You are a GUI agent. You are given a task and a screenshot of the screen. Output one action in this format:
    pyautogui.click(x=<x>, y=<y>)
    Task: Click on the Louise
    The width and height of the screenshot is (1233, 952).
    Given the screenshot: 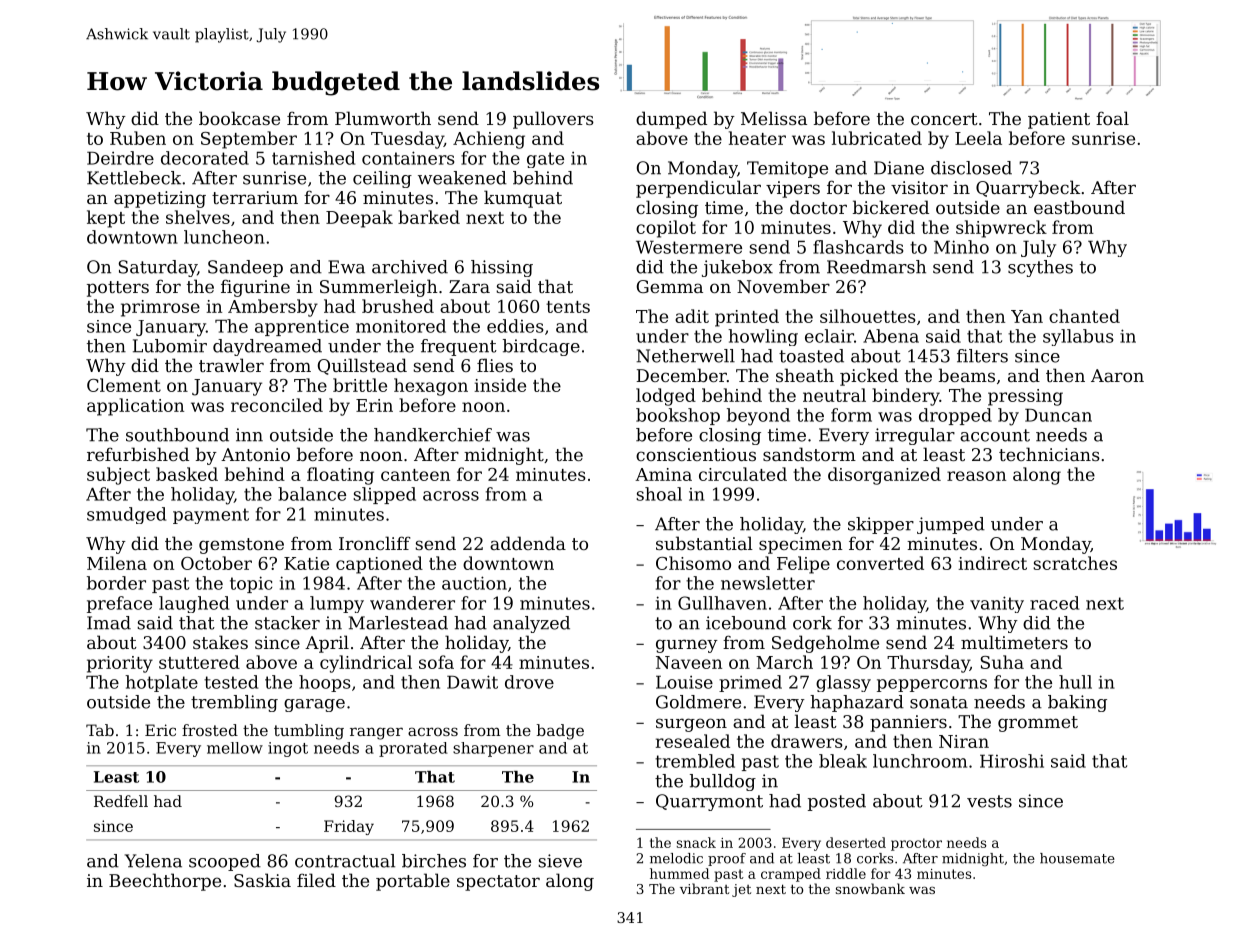 What is the action you would take?
    pyautogui.click(x=684, y=682)
